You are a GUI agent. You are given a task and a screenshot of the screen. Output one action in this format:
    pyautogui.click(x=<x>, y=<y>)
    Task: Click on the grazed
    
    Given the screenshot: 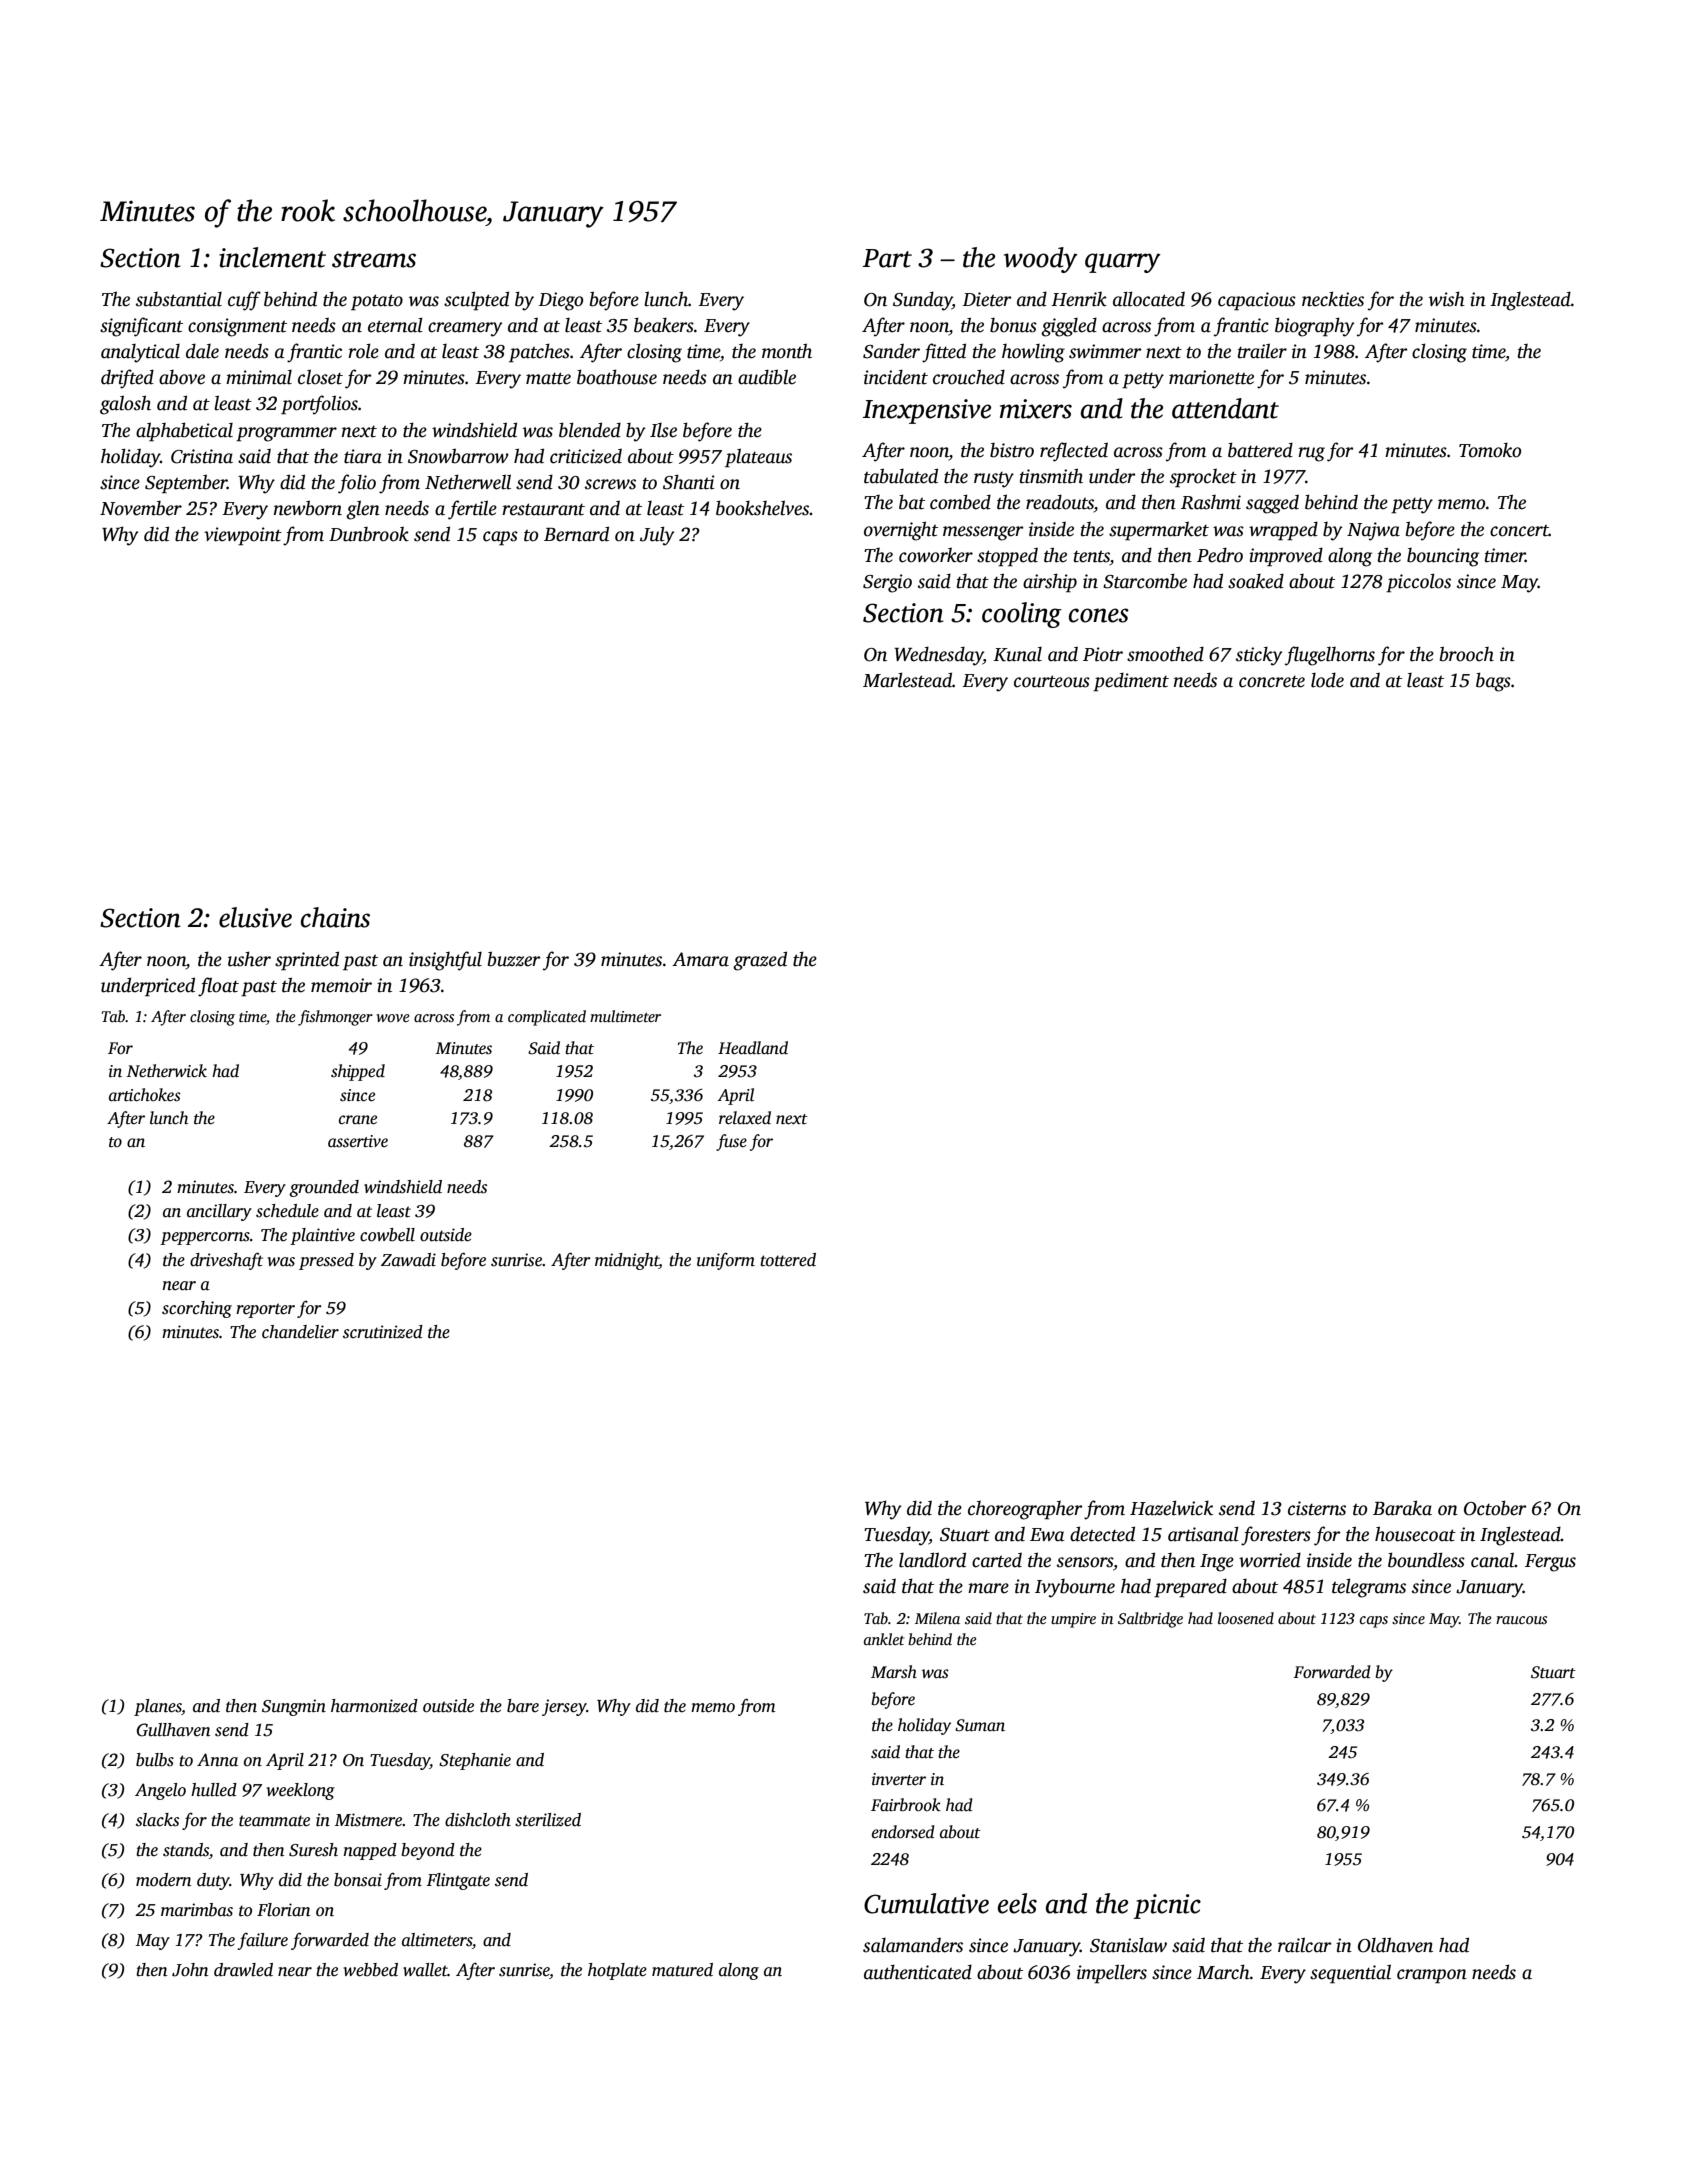 What is the action you would take?
    pyautogui.click(x=760, y=961)
